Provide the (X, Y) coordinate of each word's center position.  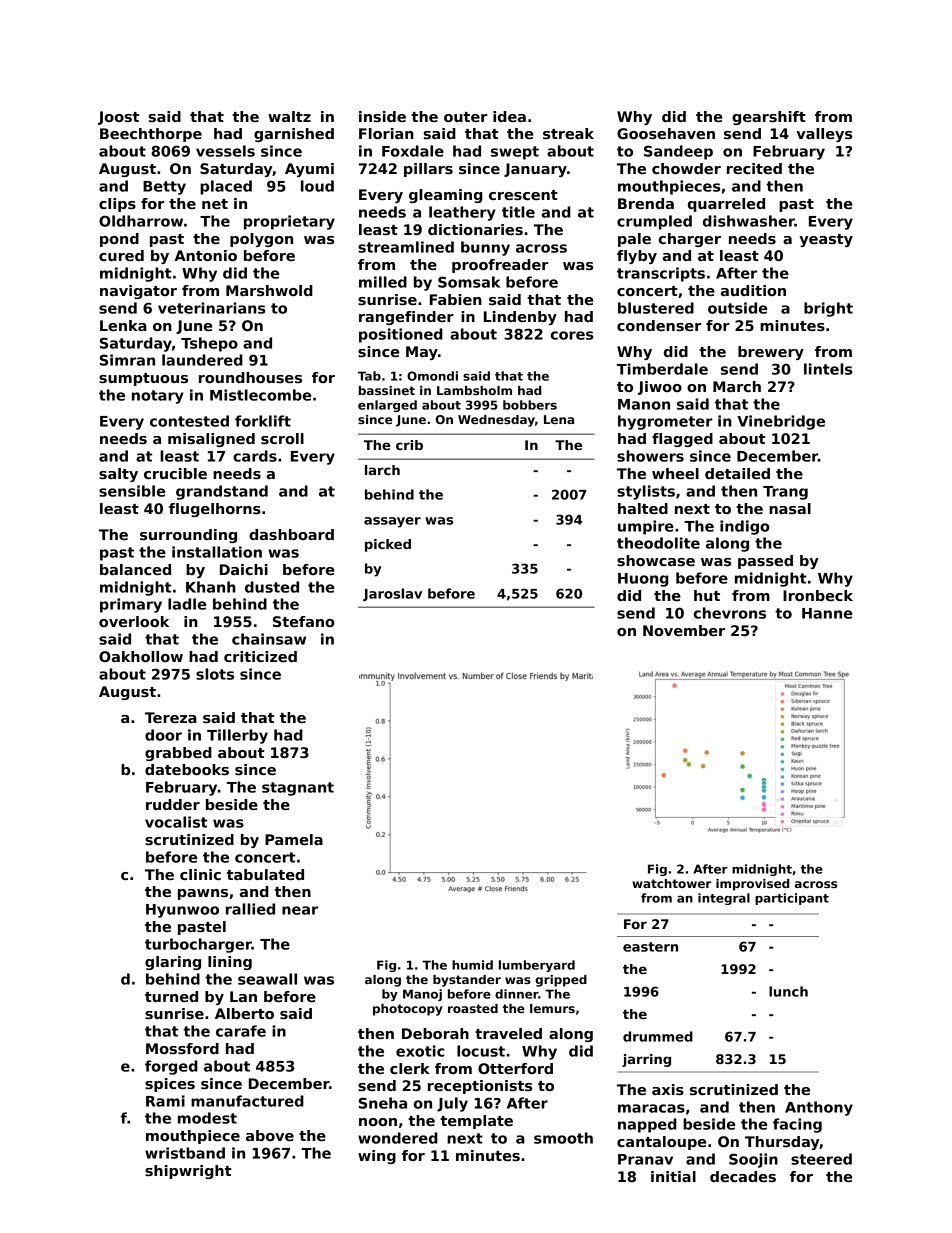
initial (673, 1176)
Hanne (827, 613)
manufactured (247, 1101)
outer (465, 117)
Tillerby (237, 736)
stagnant (298, 789)
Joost (118, 118)
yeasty (826, 240)
